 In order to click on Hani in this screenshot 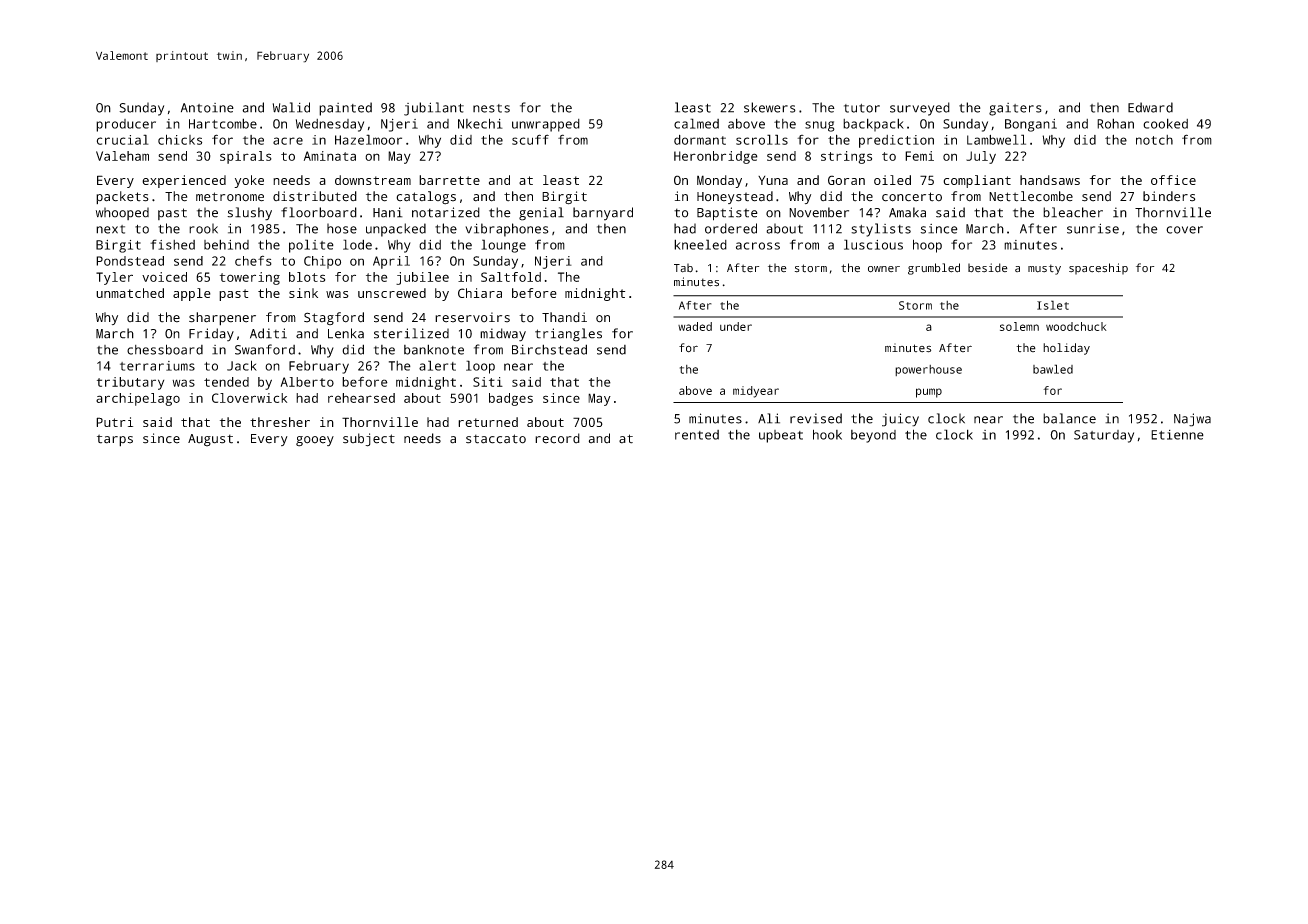, I will do `click(388, 212)`.
